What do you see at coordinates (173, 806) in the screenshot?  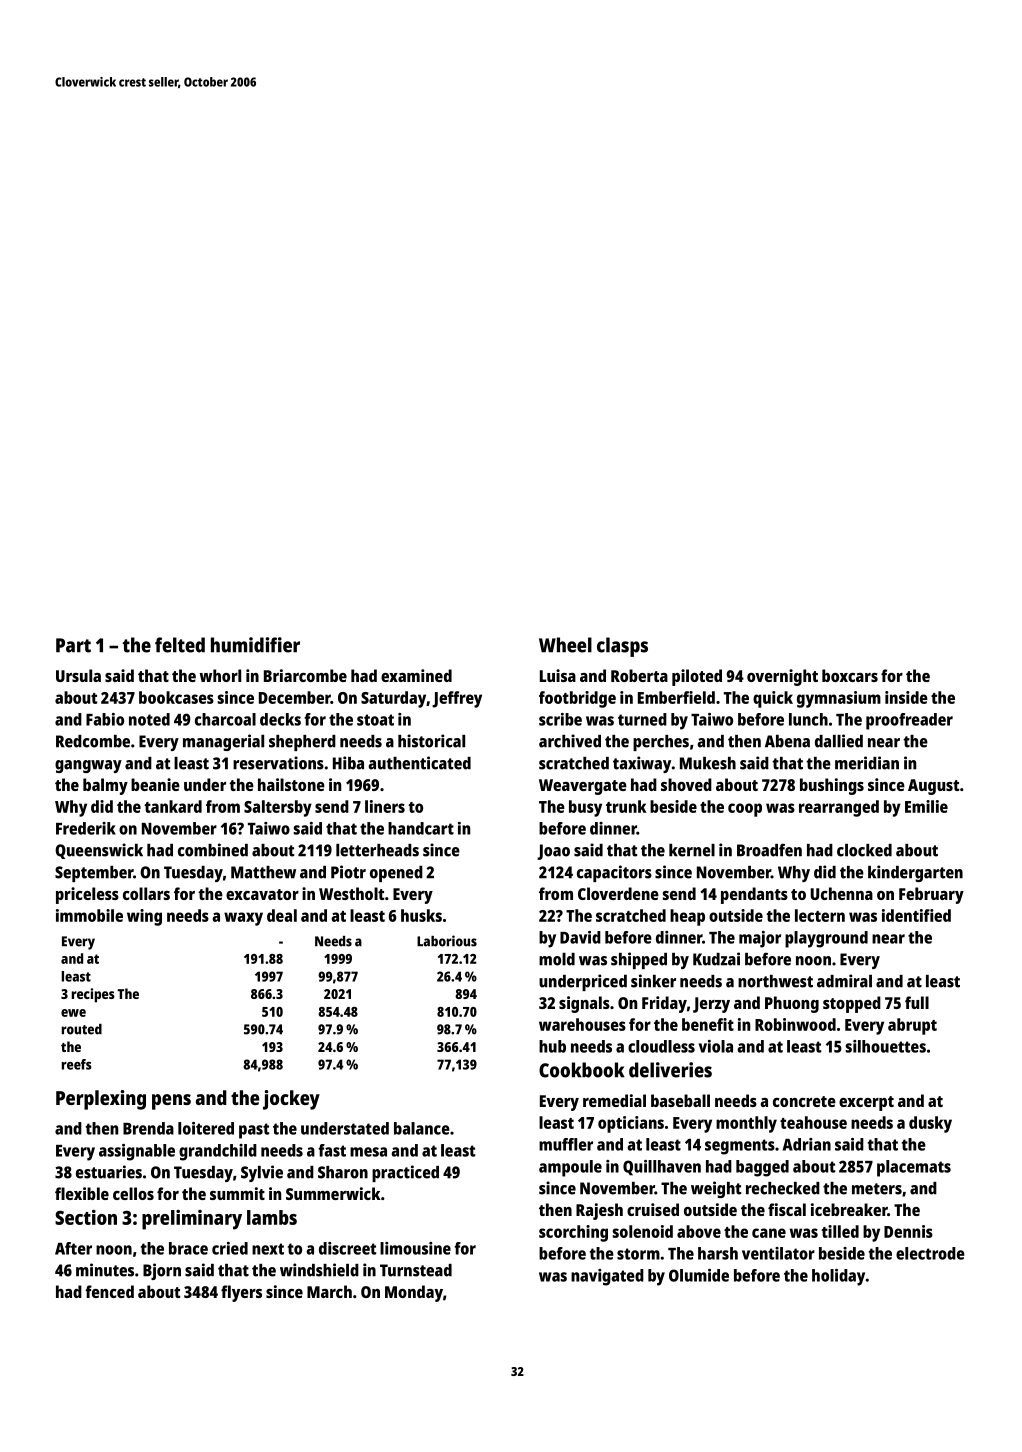 I see `tankard` at bounding box center [173, 806].
